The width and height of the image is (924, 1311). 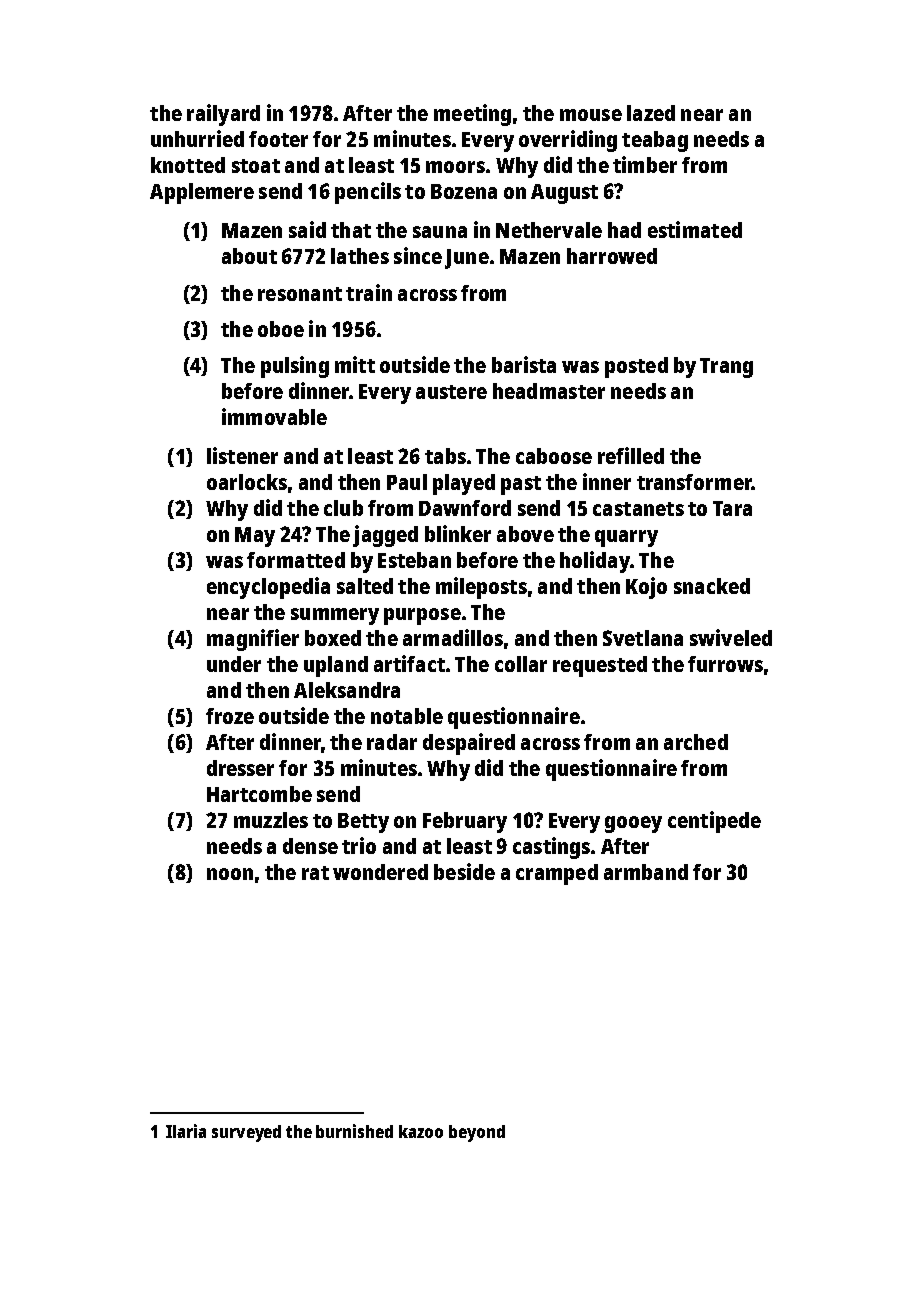 What do you see at coordinates (712, 586) in the image?
I see `snacked` at bounding box center [712, 586].
